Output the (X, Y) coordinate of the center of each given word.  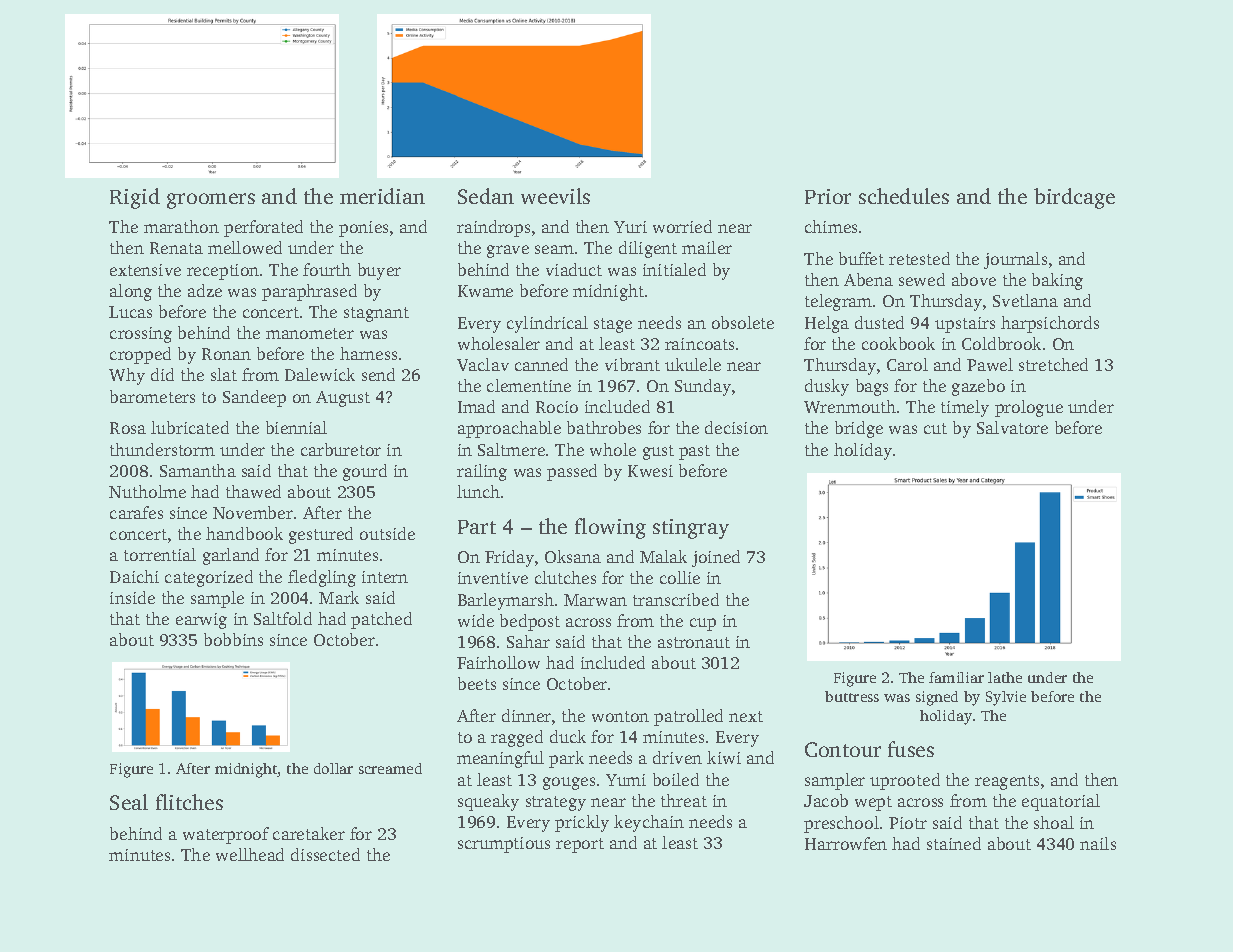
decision (736, 427)
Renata (176, 248)
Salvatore (1012, 427)
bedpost (530, 622)
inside (132, 597)
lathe (1005, 677)
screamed (390, 768)
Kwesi (650, 471)
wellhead (250, 854)
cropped (140, 355)
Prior (828, 196)
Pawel (990, 364)
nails (1098, 843)
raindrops (493, 228)
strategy (556, 803)
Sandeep (254, 398)
